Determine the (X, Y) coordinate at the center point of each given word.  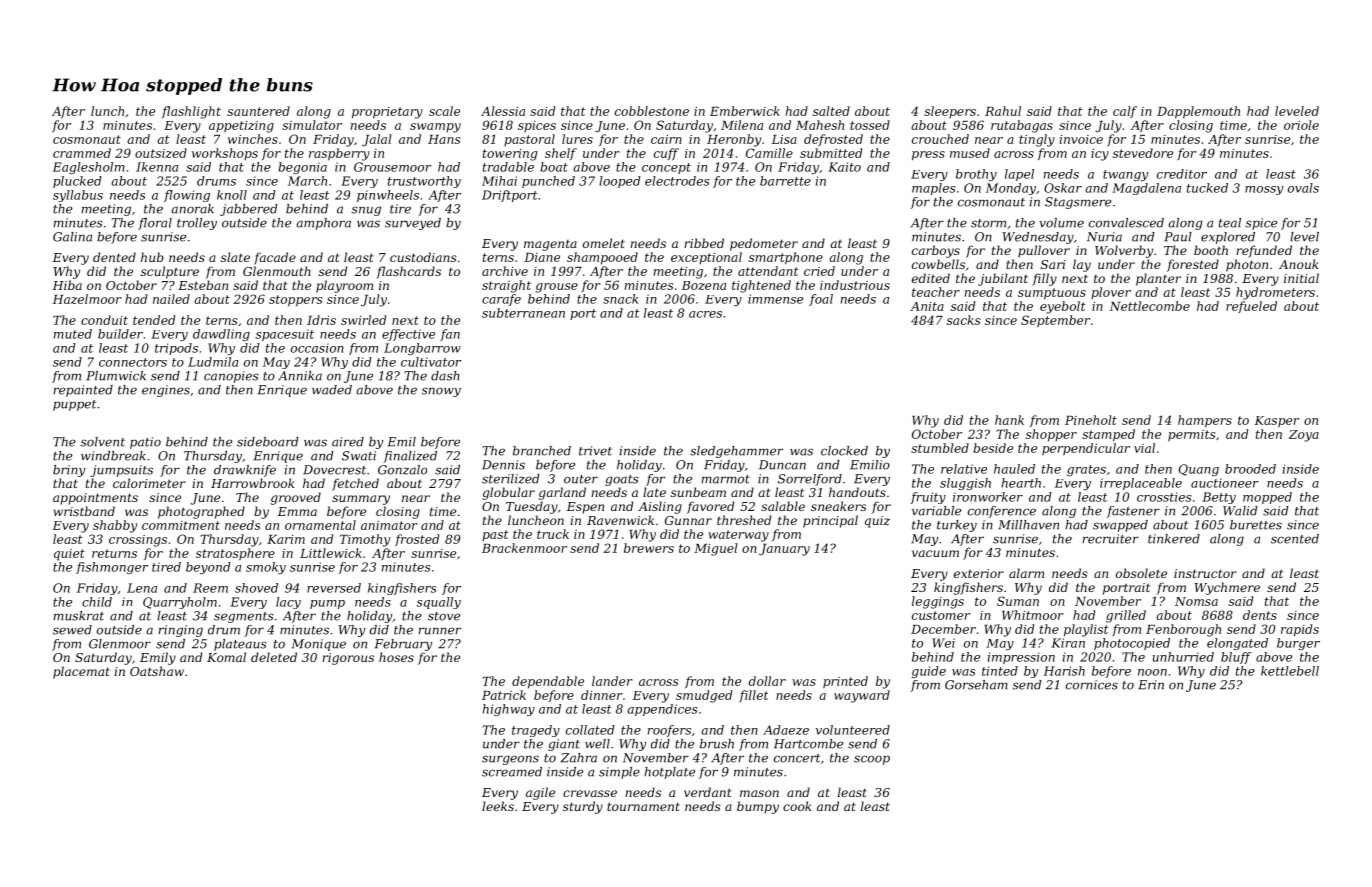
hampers (1205, 421)
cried (819, 271)
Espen (585, 508)
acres (705, 314)
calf (1125, 112)
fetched (355, 484)
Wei (943, 643)
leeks (498, 806)
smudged (704, 696)
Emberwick (745, 111)
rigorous (348, 659)
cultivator (431, 362)
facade (275, 258)
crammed (82, 153)
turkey (957, 526)
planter (1158, 279)
